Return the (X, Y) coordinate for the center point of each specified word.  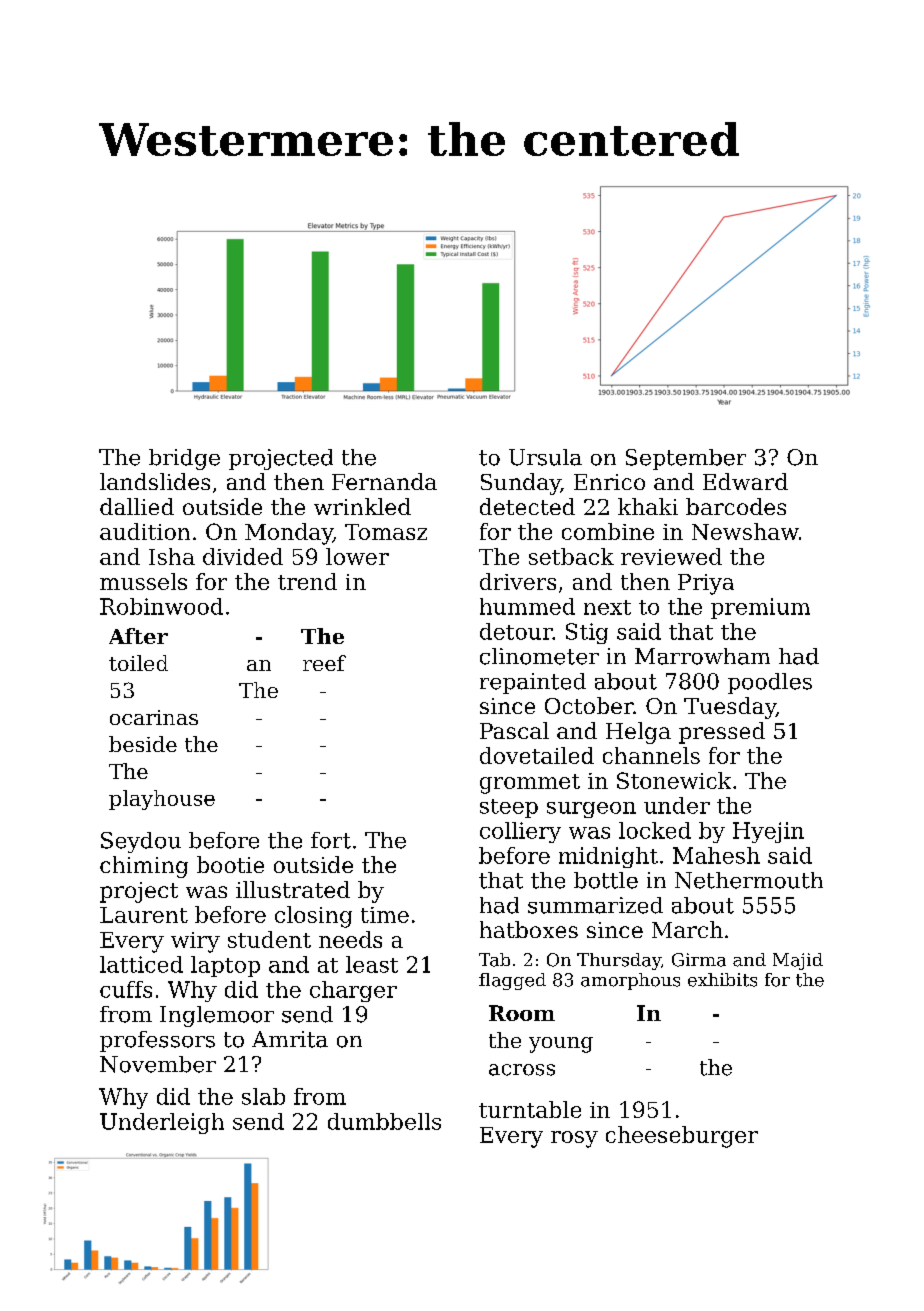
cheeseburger (682, 1137)
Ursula (545, 457)
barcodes (736, 506)
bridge (184, 459)
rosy (574, 1139)
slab (263, 1096)
